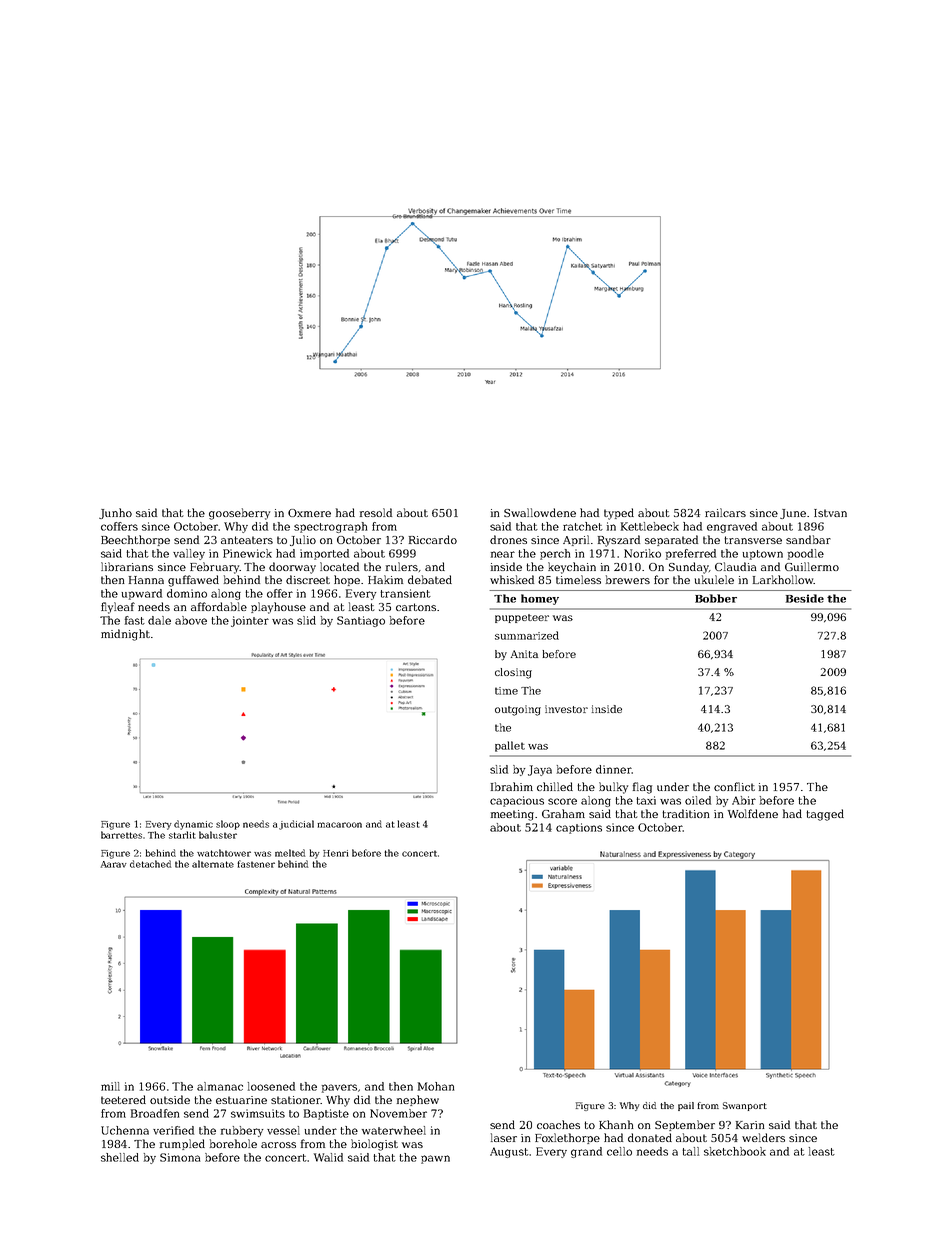  Describe the element at coordinates (725, 512) in the page. I see `railcars` at that location.
